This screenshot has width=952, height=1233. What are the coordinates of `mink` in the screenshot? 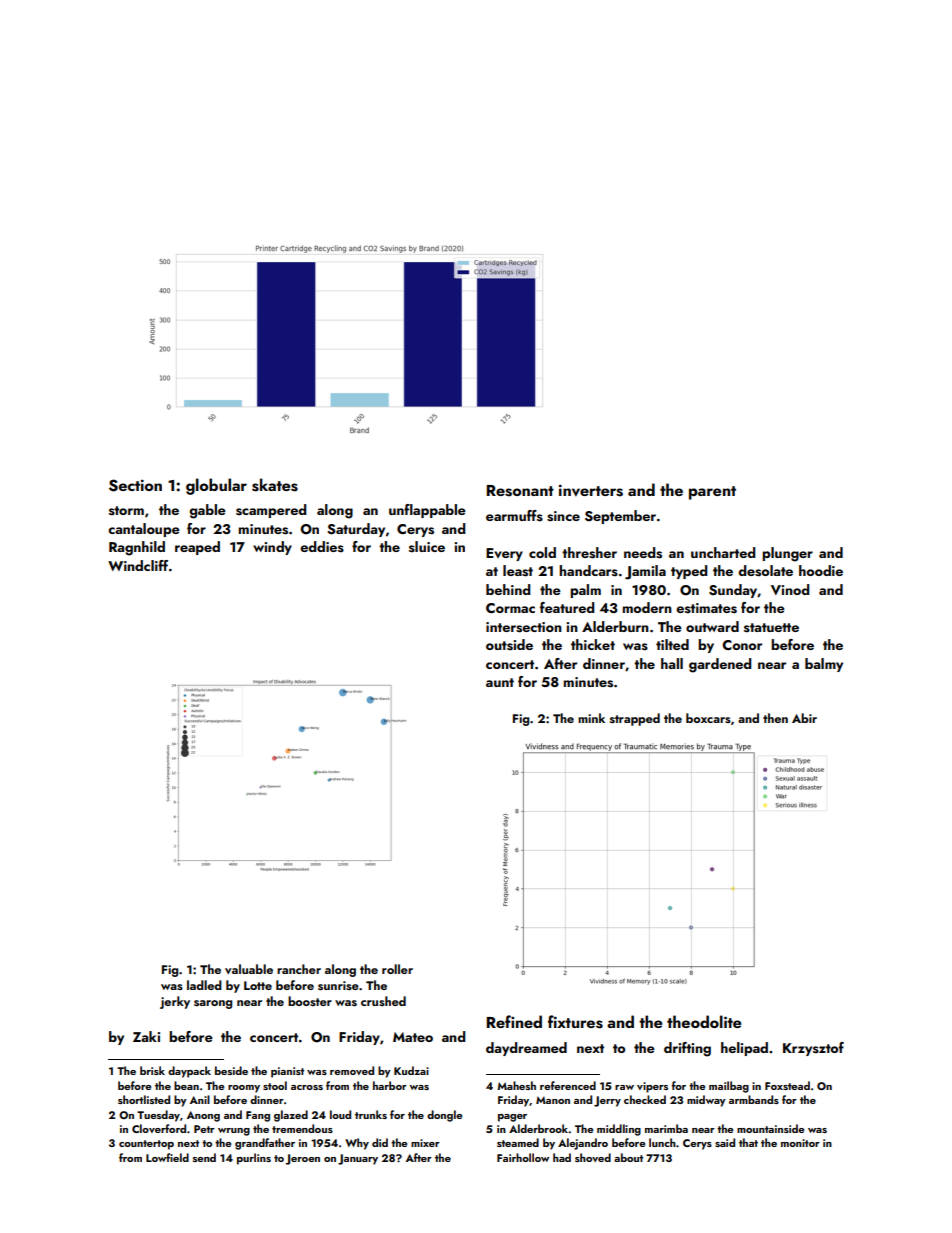 It's located at (591, 718).
